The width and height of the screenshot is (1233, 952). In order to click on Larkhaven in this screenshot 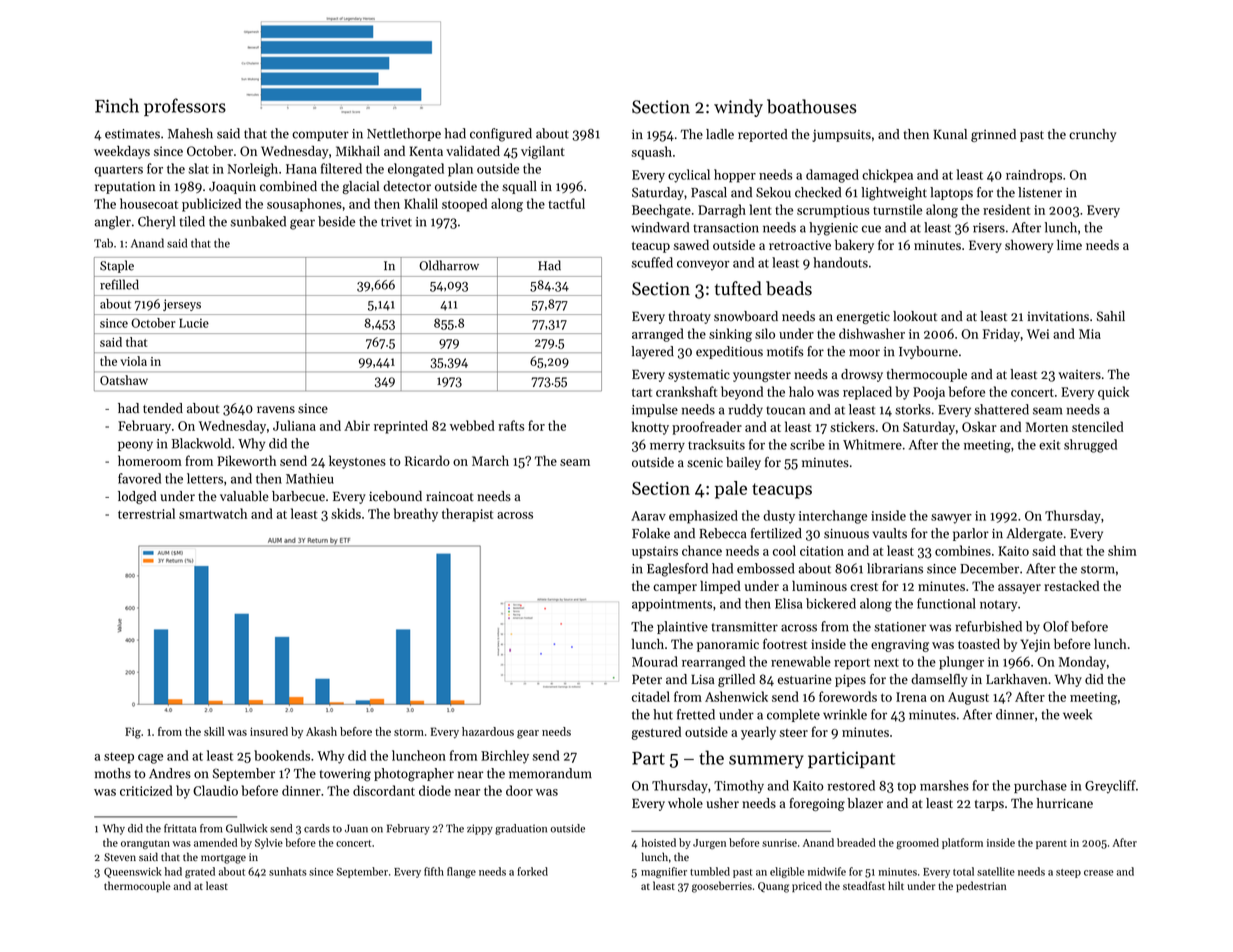, I will do `click(1017, 679)`.
